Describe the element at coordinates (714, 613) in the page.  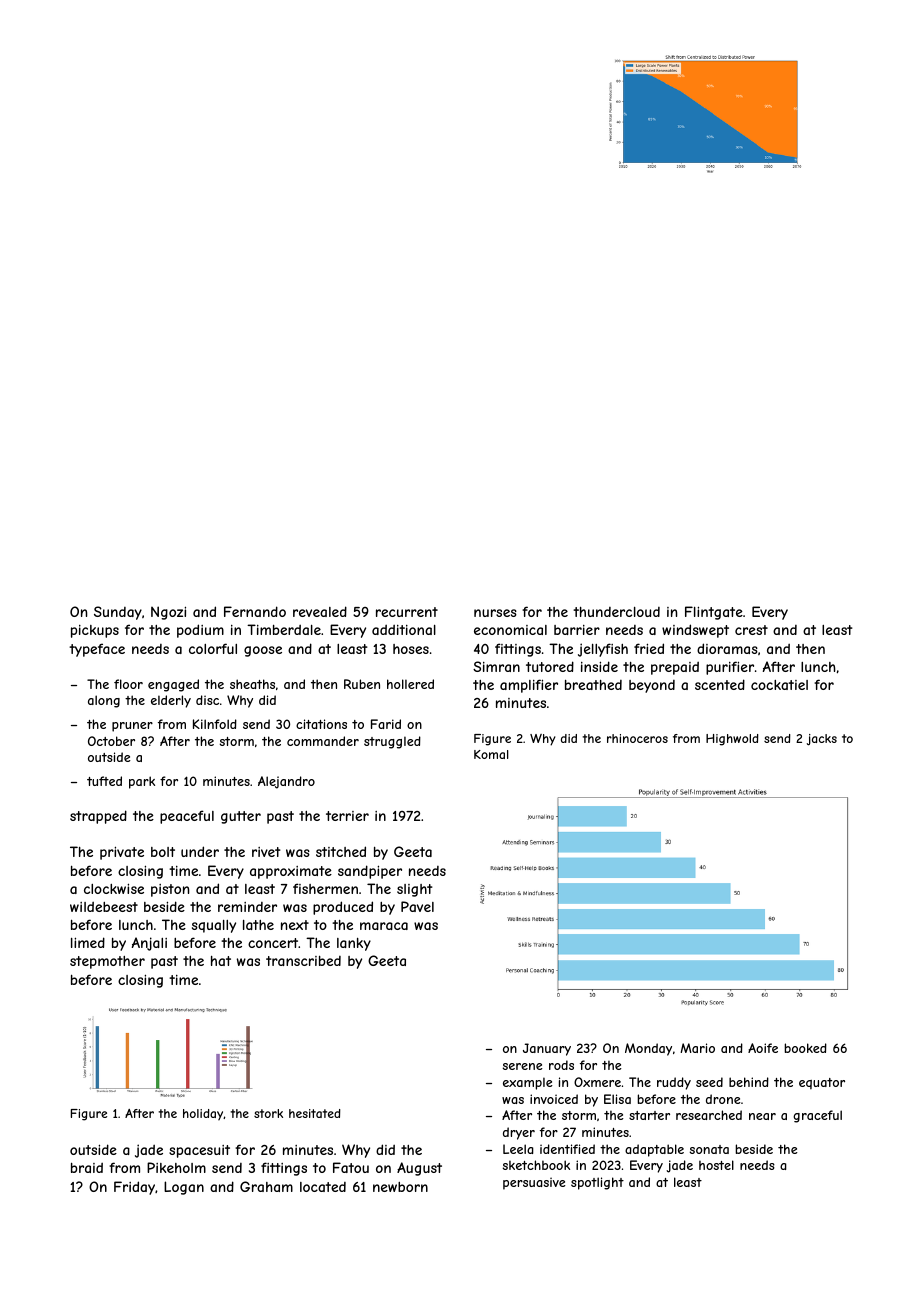
I see `Flintgate` at that location.
